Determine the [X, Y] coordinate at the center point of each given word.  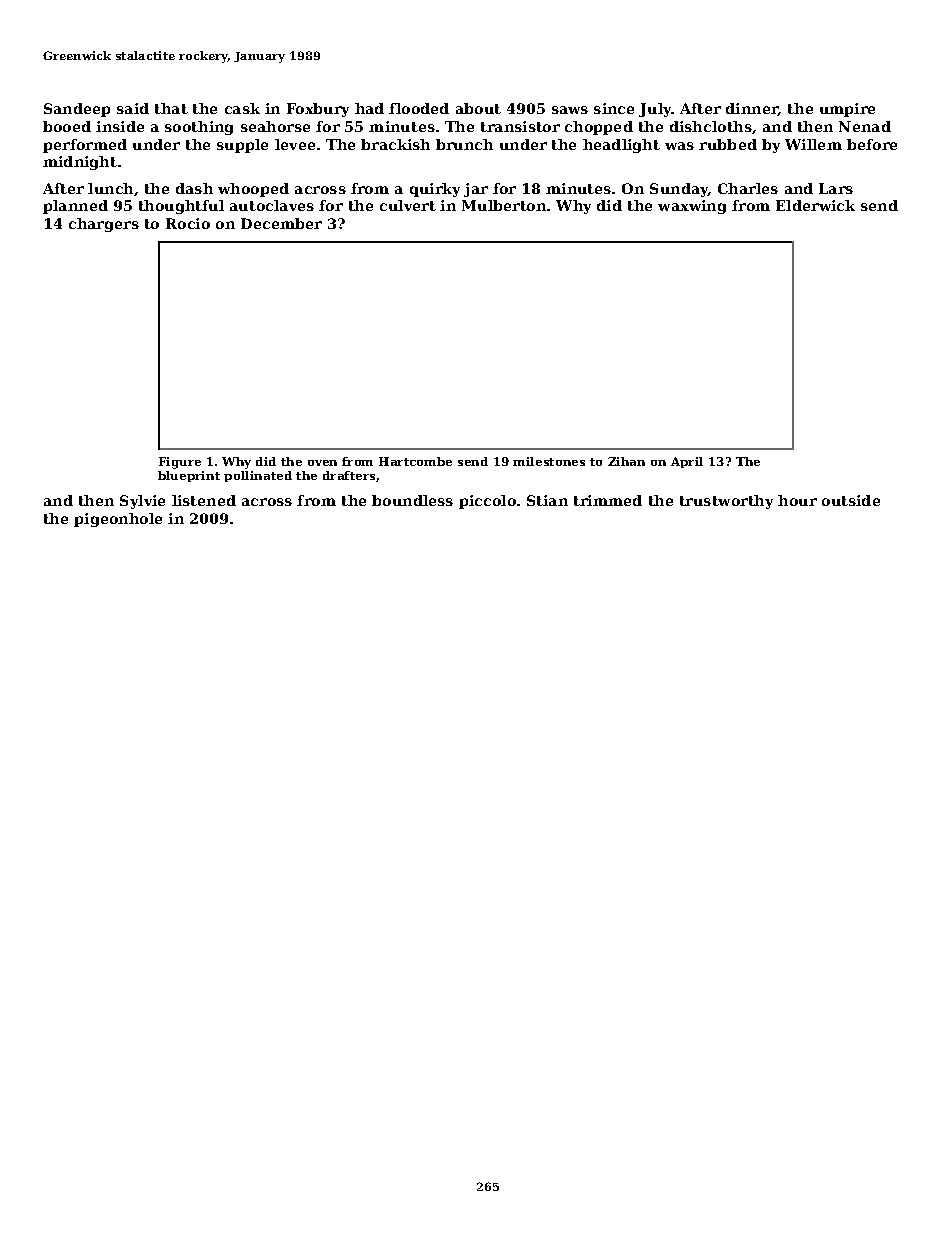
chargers [104, 225]
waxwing [692, 207]
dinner [752, 109]
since [614, 108]
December [281, 223]
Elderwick [815, 205]
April [687, 462]
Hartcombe [415, 461]
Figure [180, 463]
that [171, 108]
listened [204, 500]
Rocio [188, 223]
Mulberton [504, 205]
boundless [412, 500]
